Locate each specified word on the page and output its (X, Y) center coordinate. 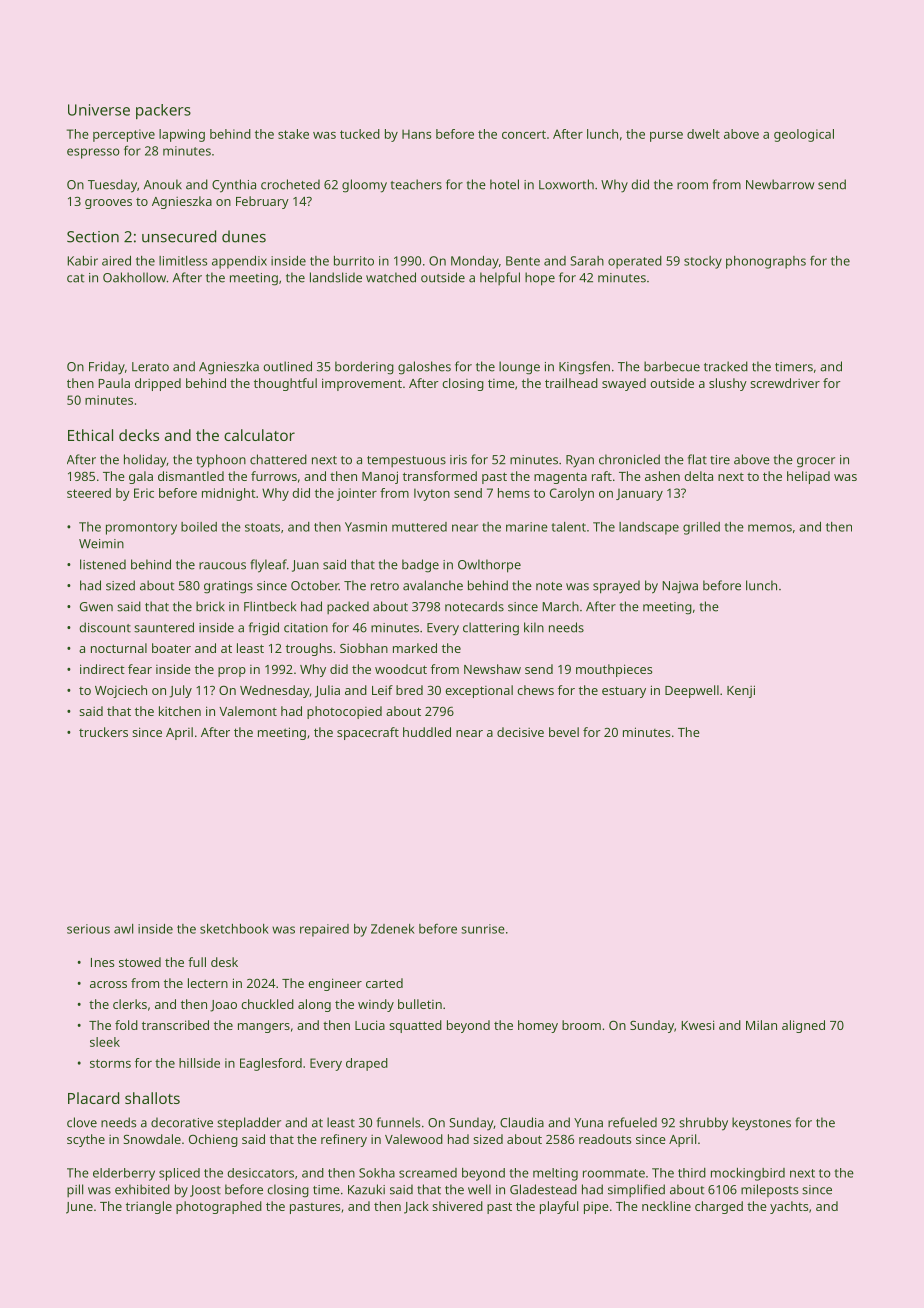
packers (163, 111)
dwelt (703, 134)
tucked (360, 134)
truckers (103, 732)
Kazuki (366, 1189)
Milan (761, 1025)
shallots (152, 1098)
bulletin (420, 1004)
